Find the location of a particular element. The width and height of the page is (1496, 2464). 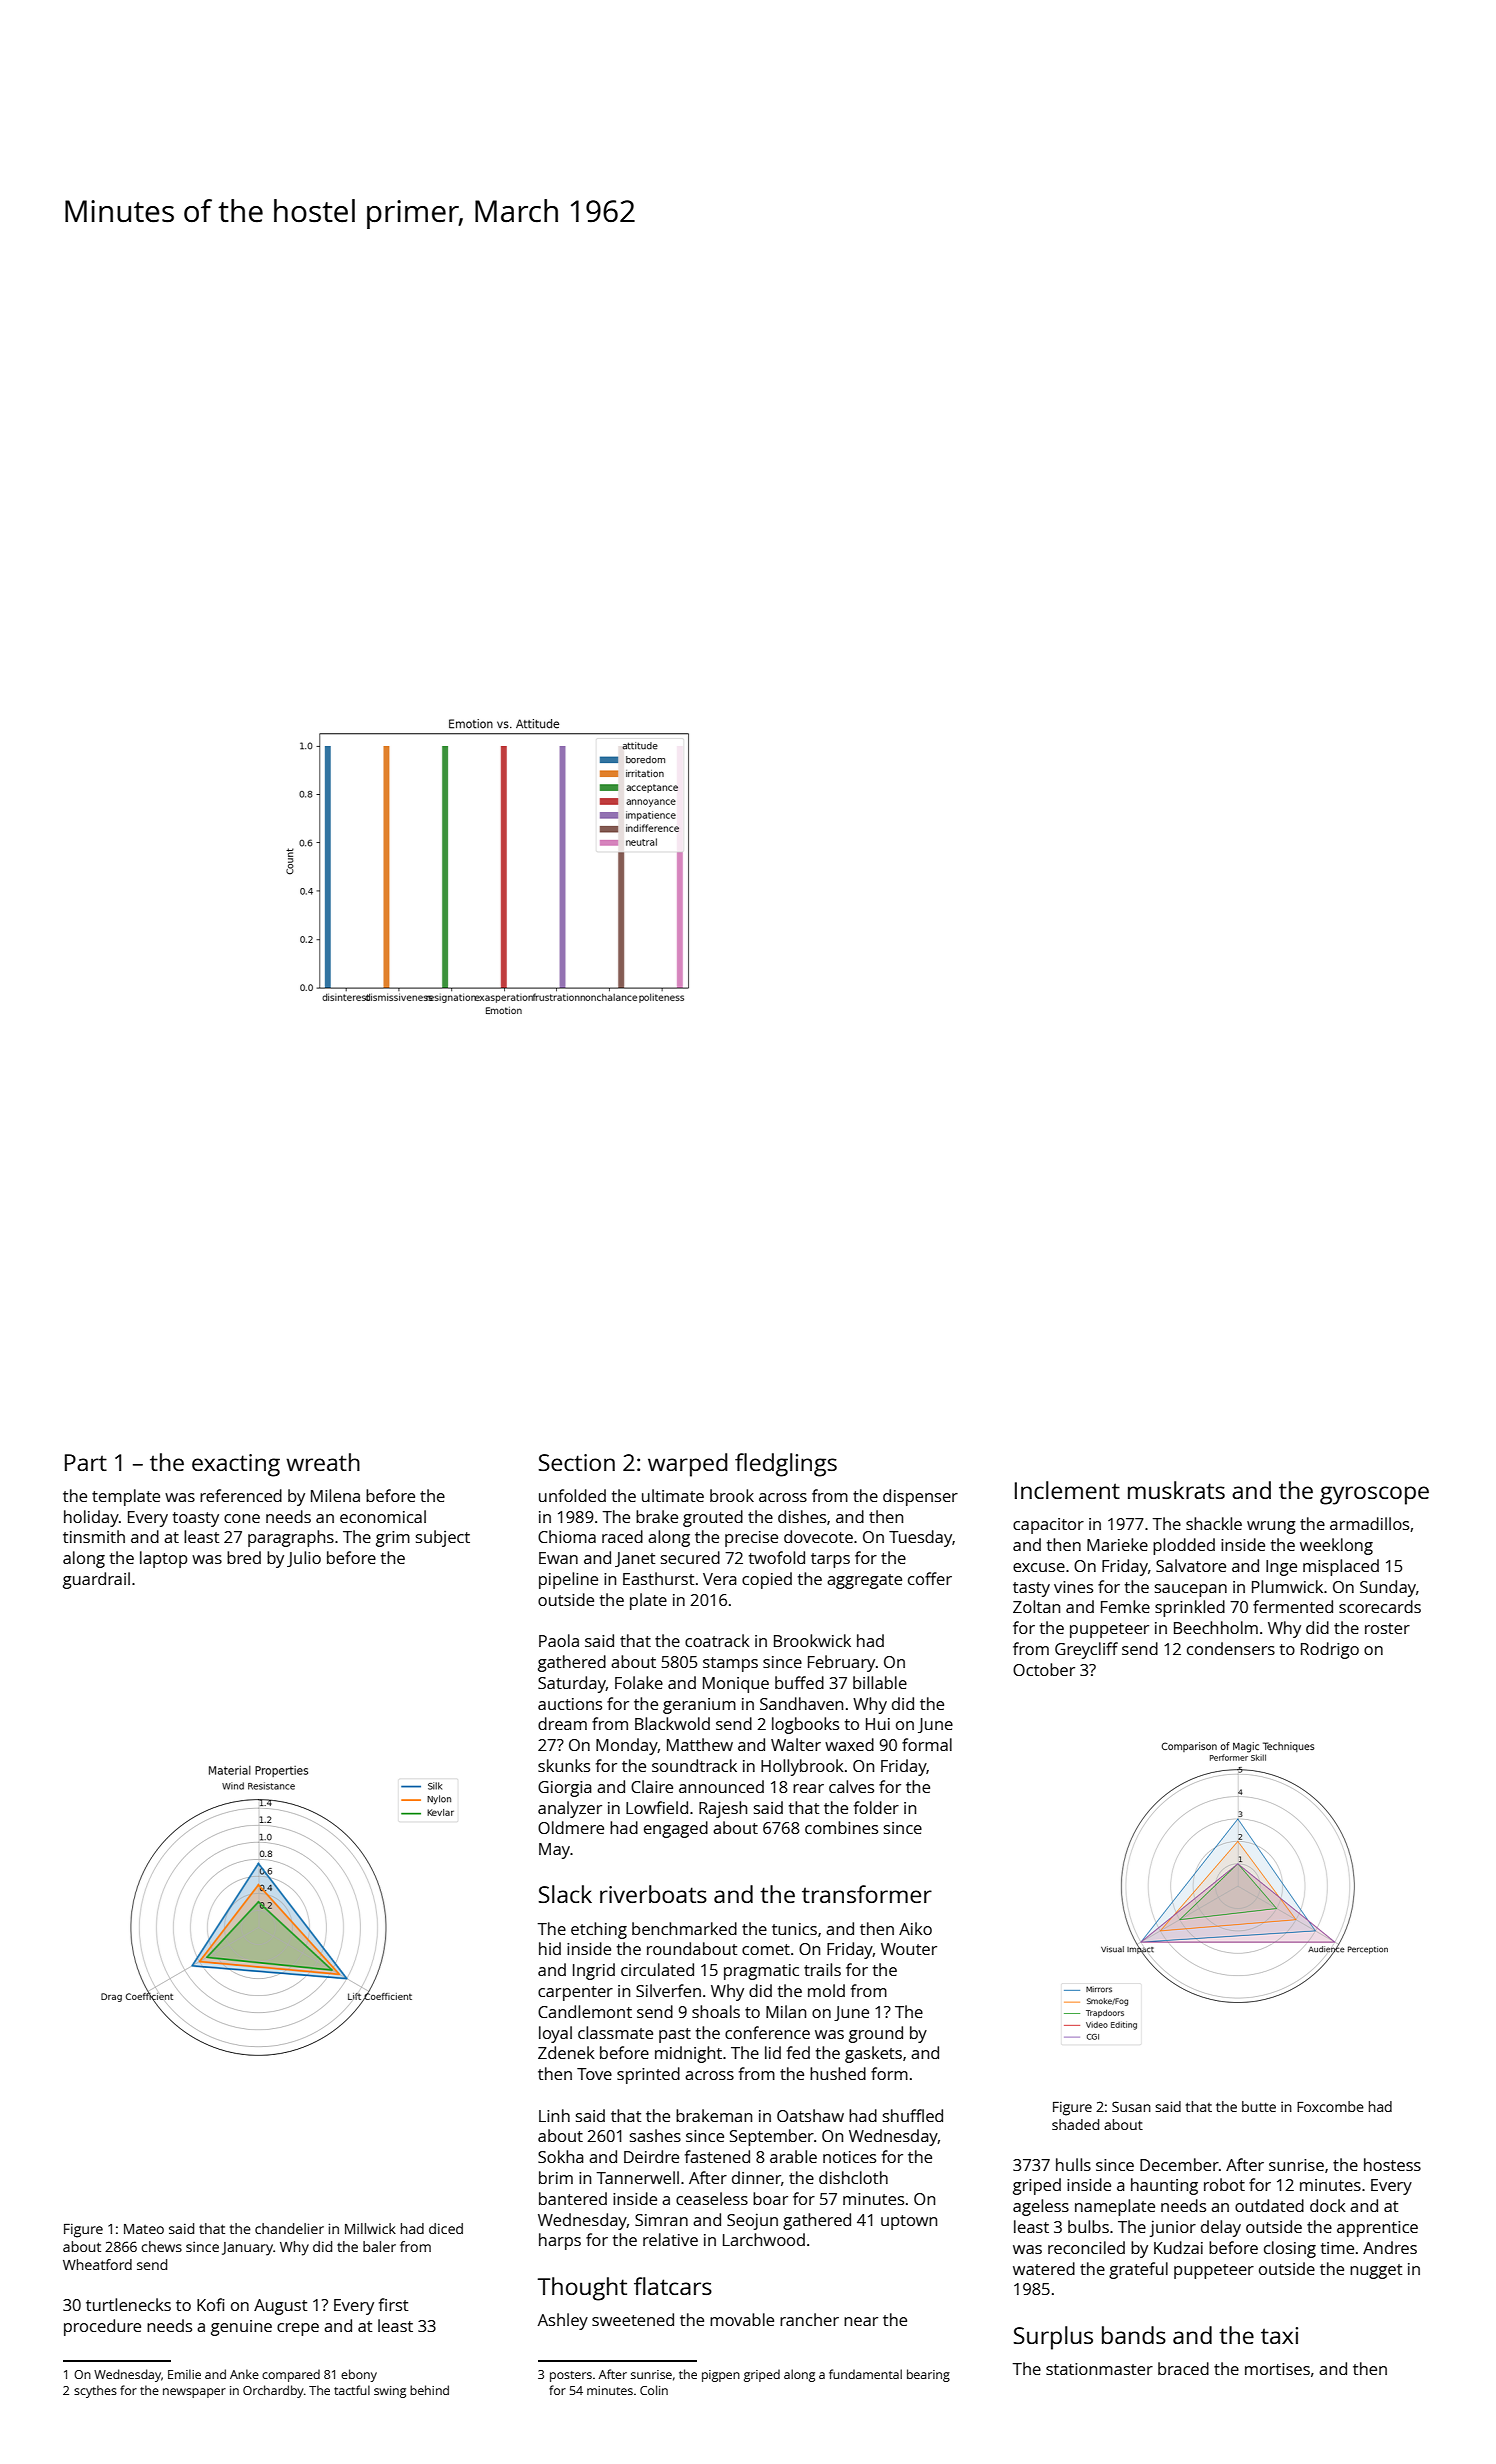

laptop is located at coordinates (164, 1559).
